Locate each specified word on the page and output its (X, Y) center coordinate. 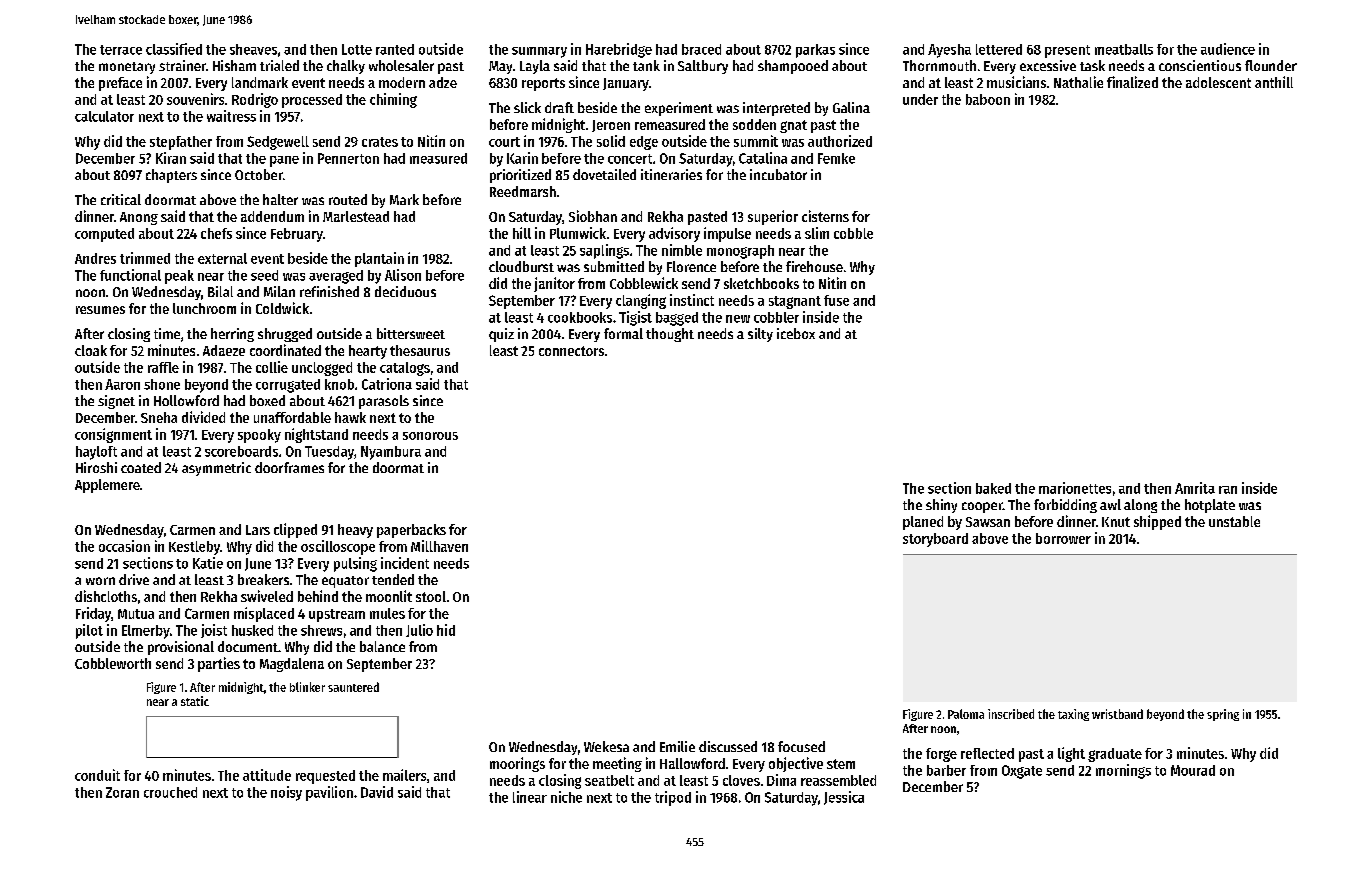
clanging (641, 301)
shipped (1157, 522)
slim (817, 233)
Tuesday (329, 453)
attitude (267, 775)
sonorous (430, 436)
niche (566, 797)
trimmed (145, 258)
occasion (124, 546)
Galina (851, 107)
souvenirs (195, 99)
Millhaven (439, 546)
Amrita (1195, 488)
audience (1228, 49)
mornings (1123, 771)
